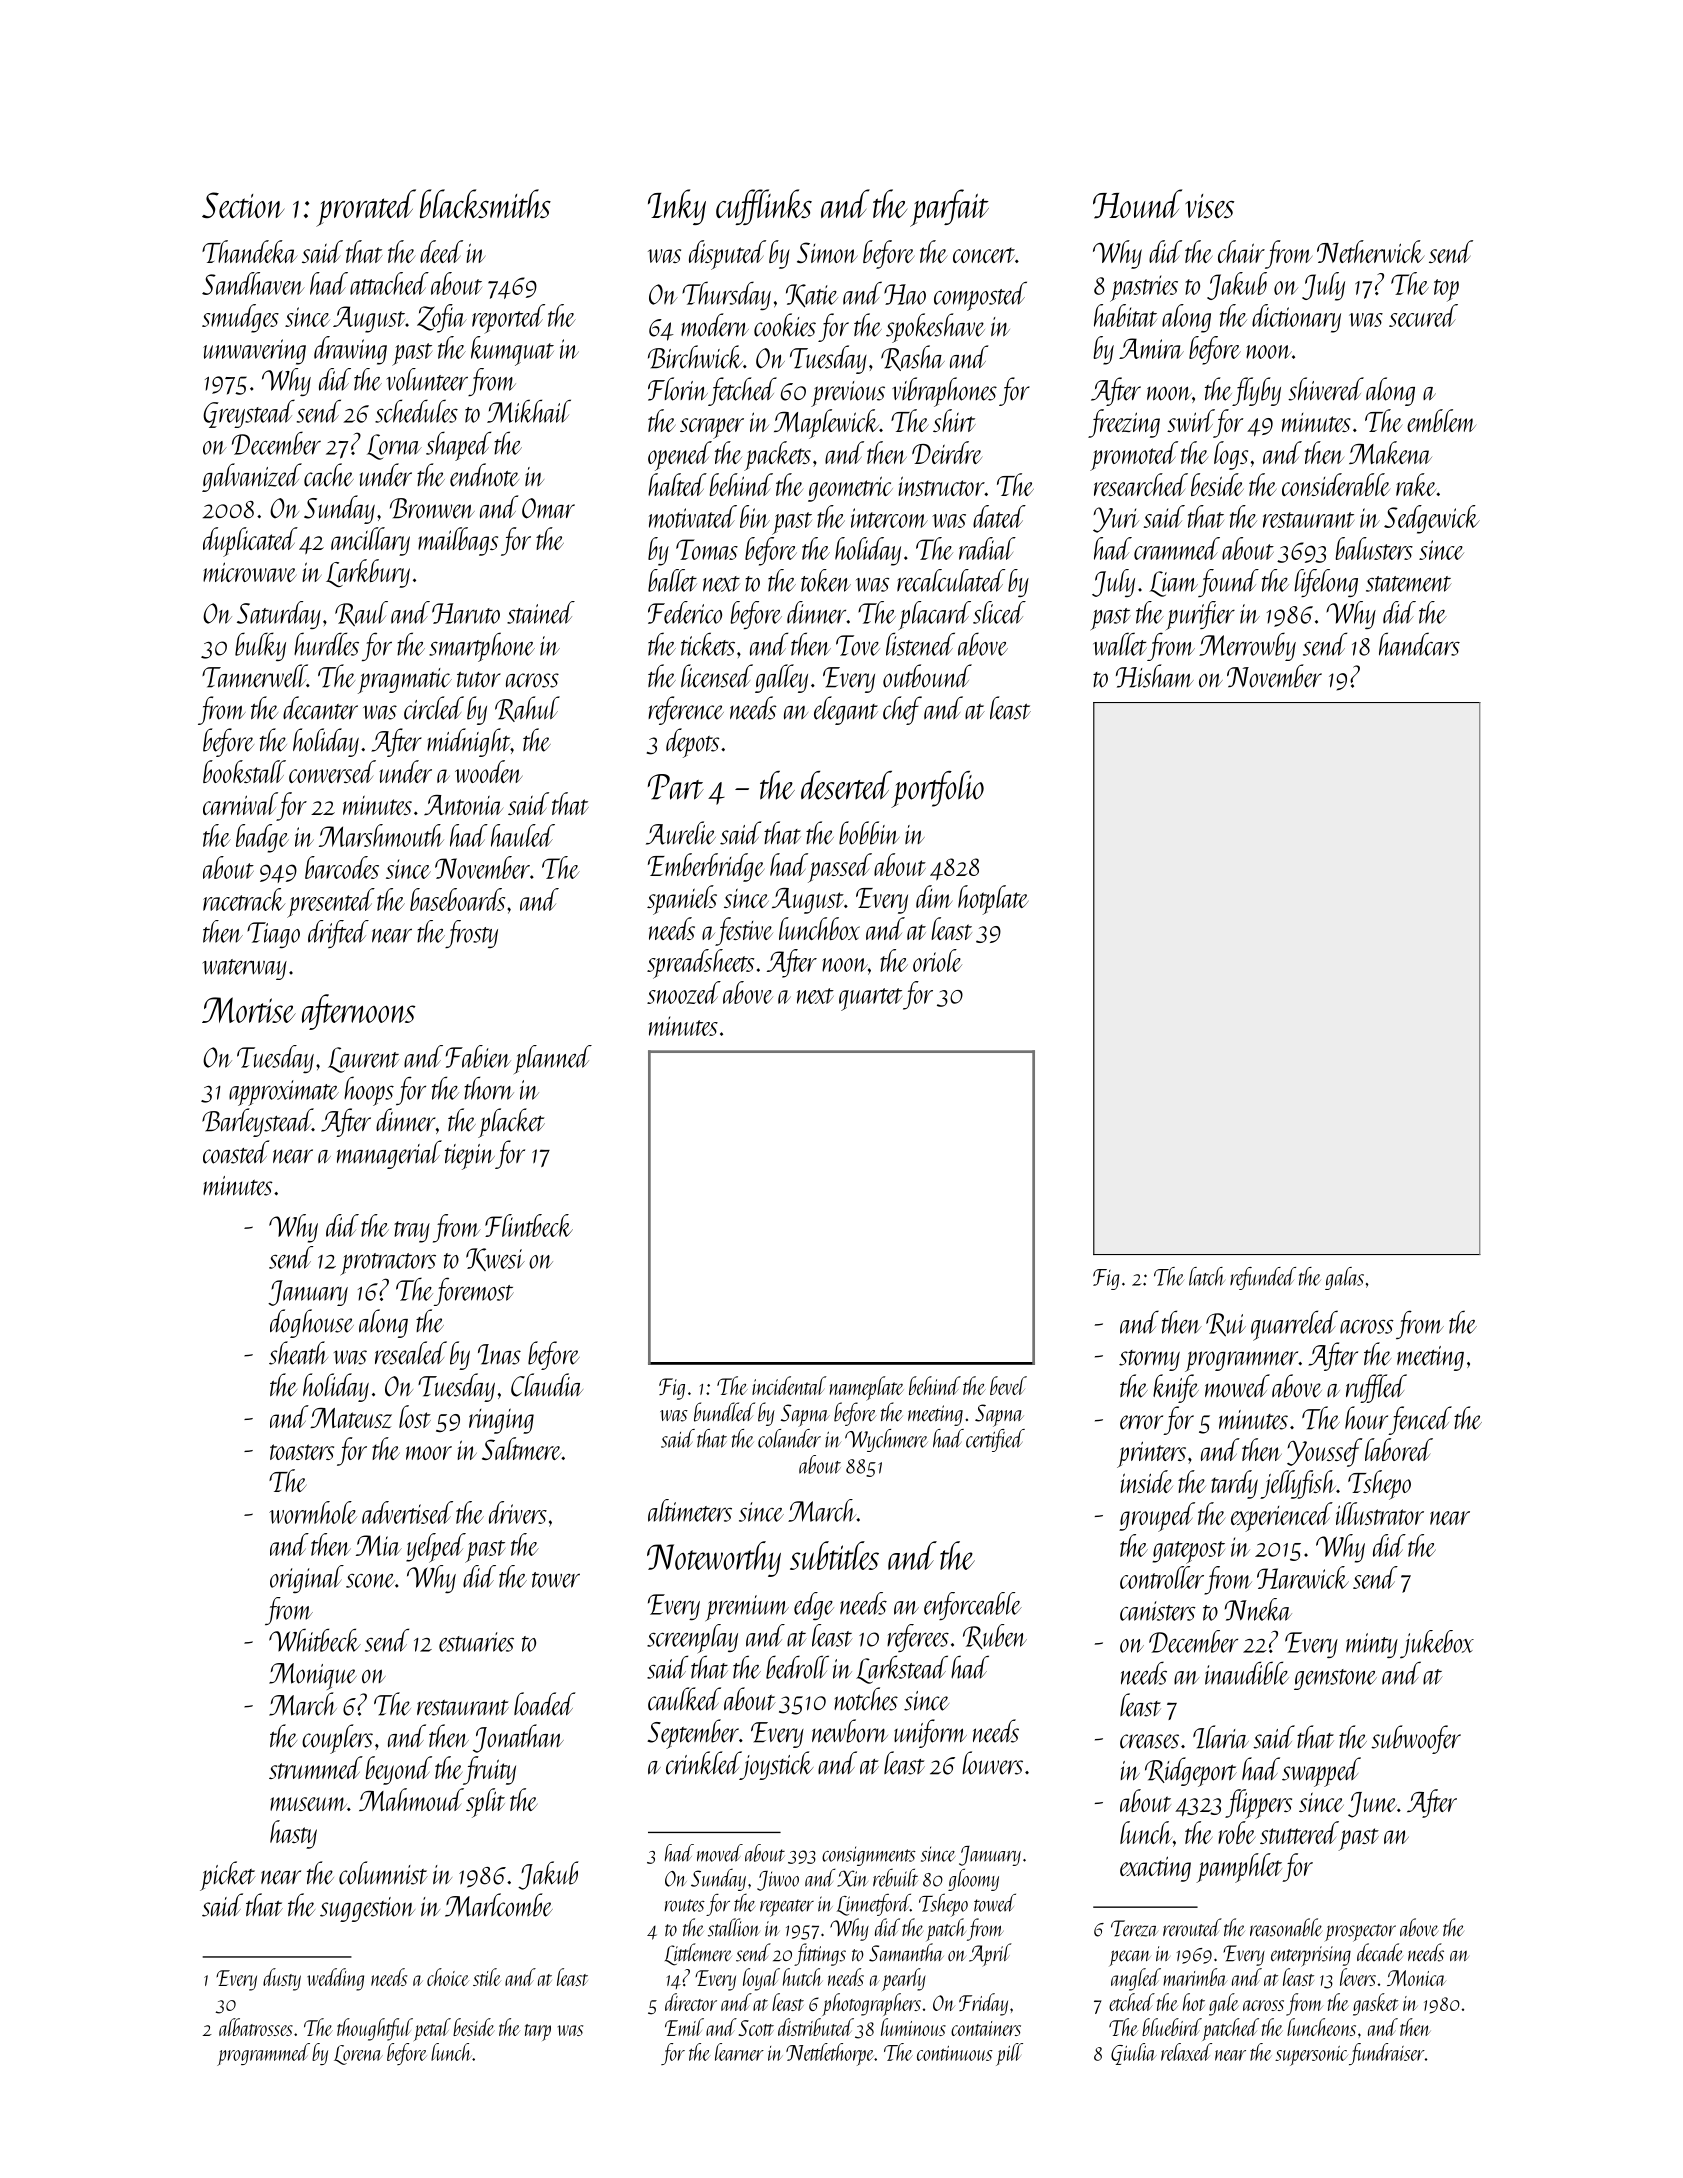  I want to click on hauled, so click(523, 835).
